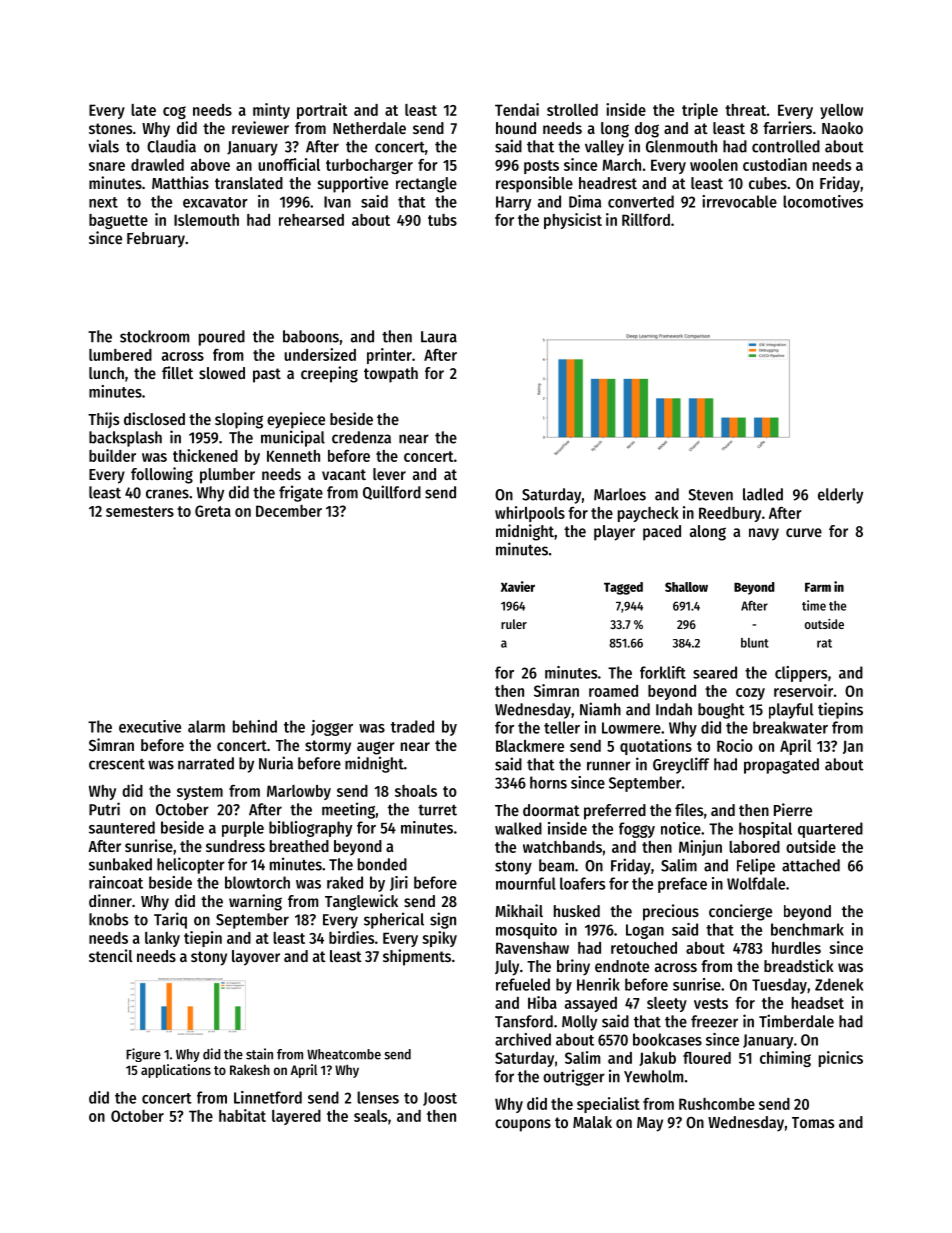 The image size is (952, 1233). What do you see at coordinates (620, 494) in the screenshot?
I see `Marloes` at bounding box center [620, 494].
